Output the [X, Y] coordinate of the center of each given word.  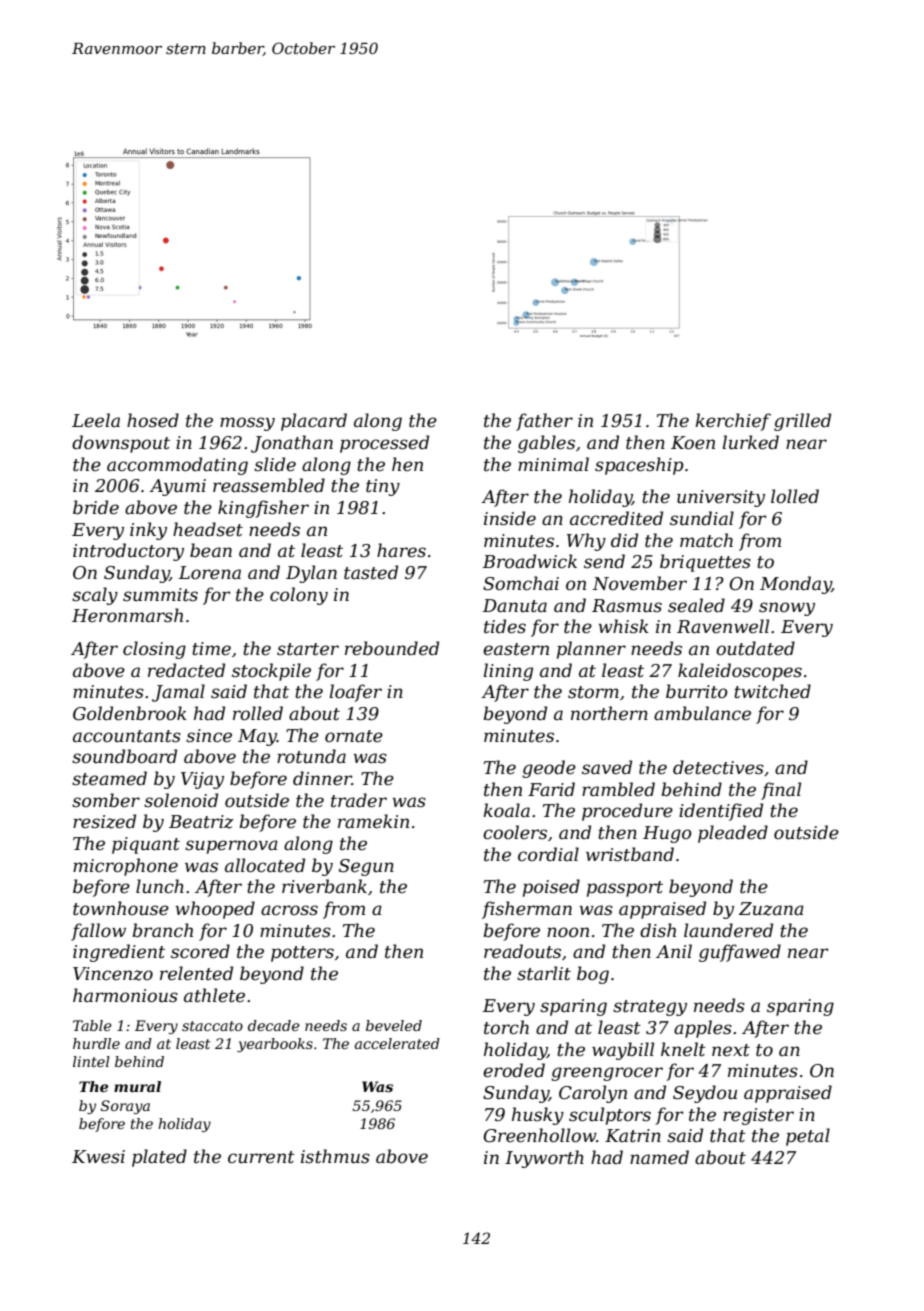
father [544, 422]
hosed [153, 420]
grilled [802, 422]
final [781, 791]
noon [568, 932]
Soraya [125, 1107]
